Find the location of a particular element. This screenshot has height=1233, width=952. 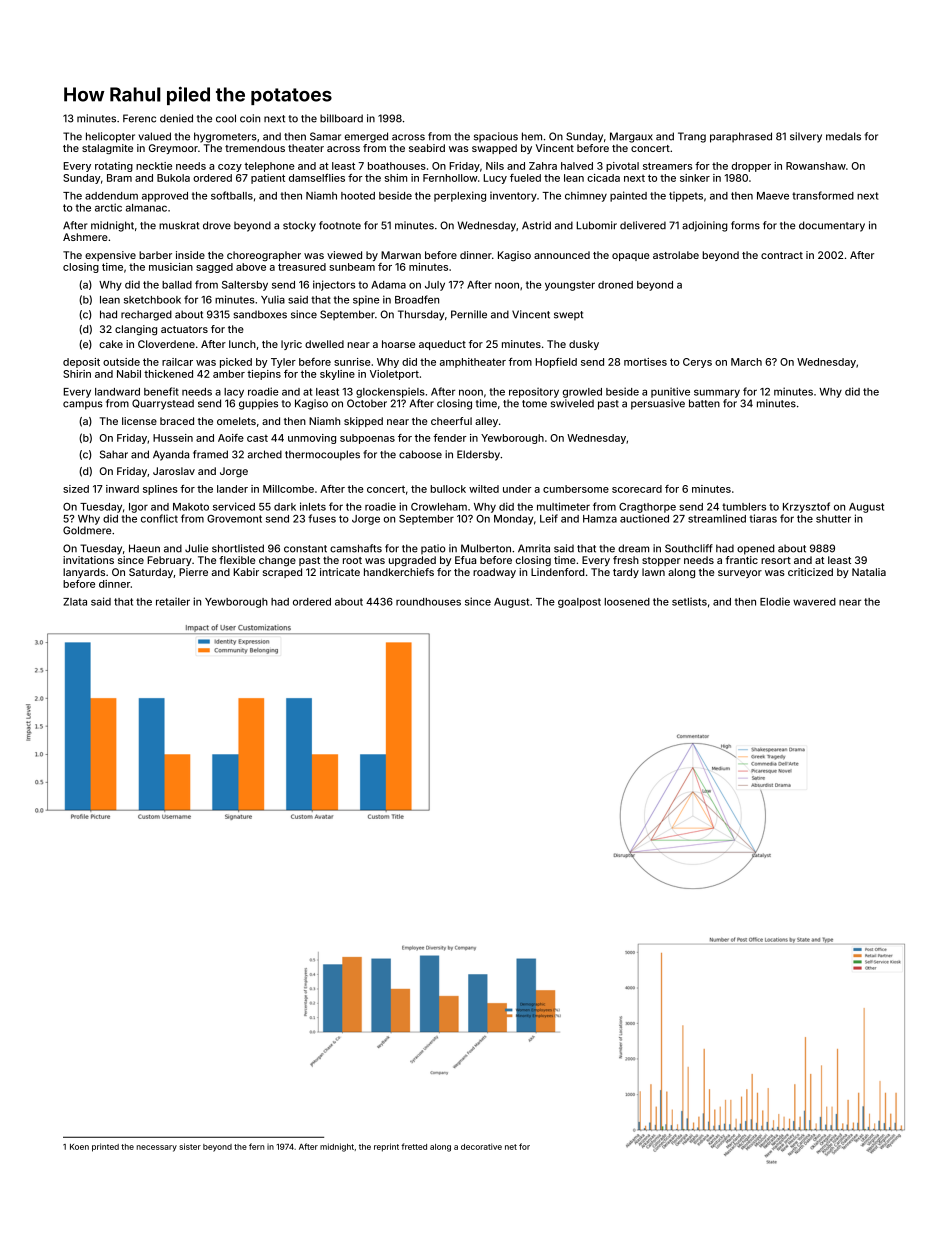

net is located at coordinates (511, 1147).
